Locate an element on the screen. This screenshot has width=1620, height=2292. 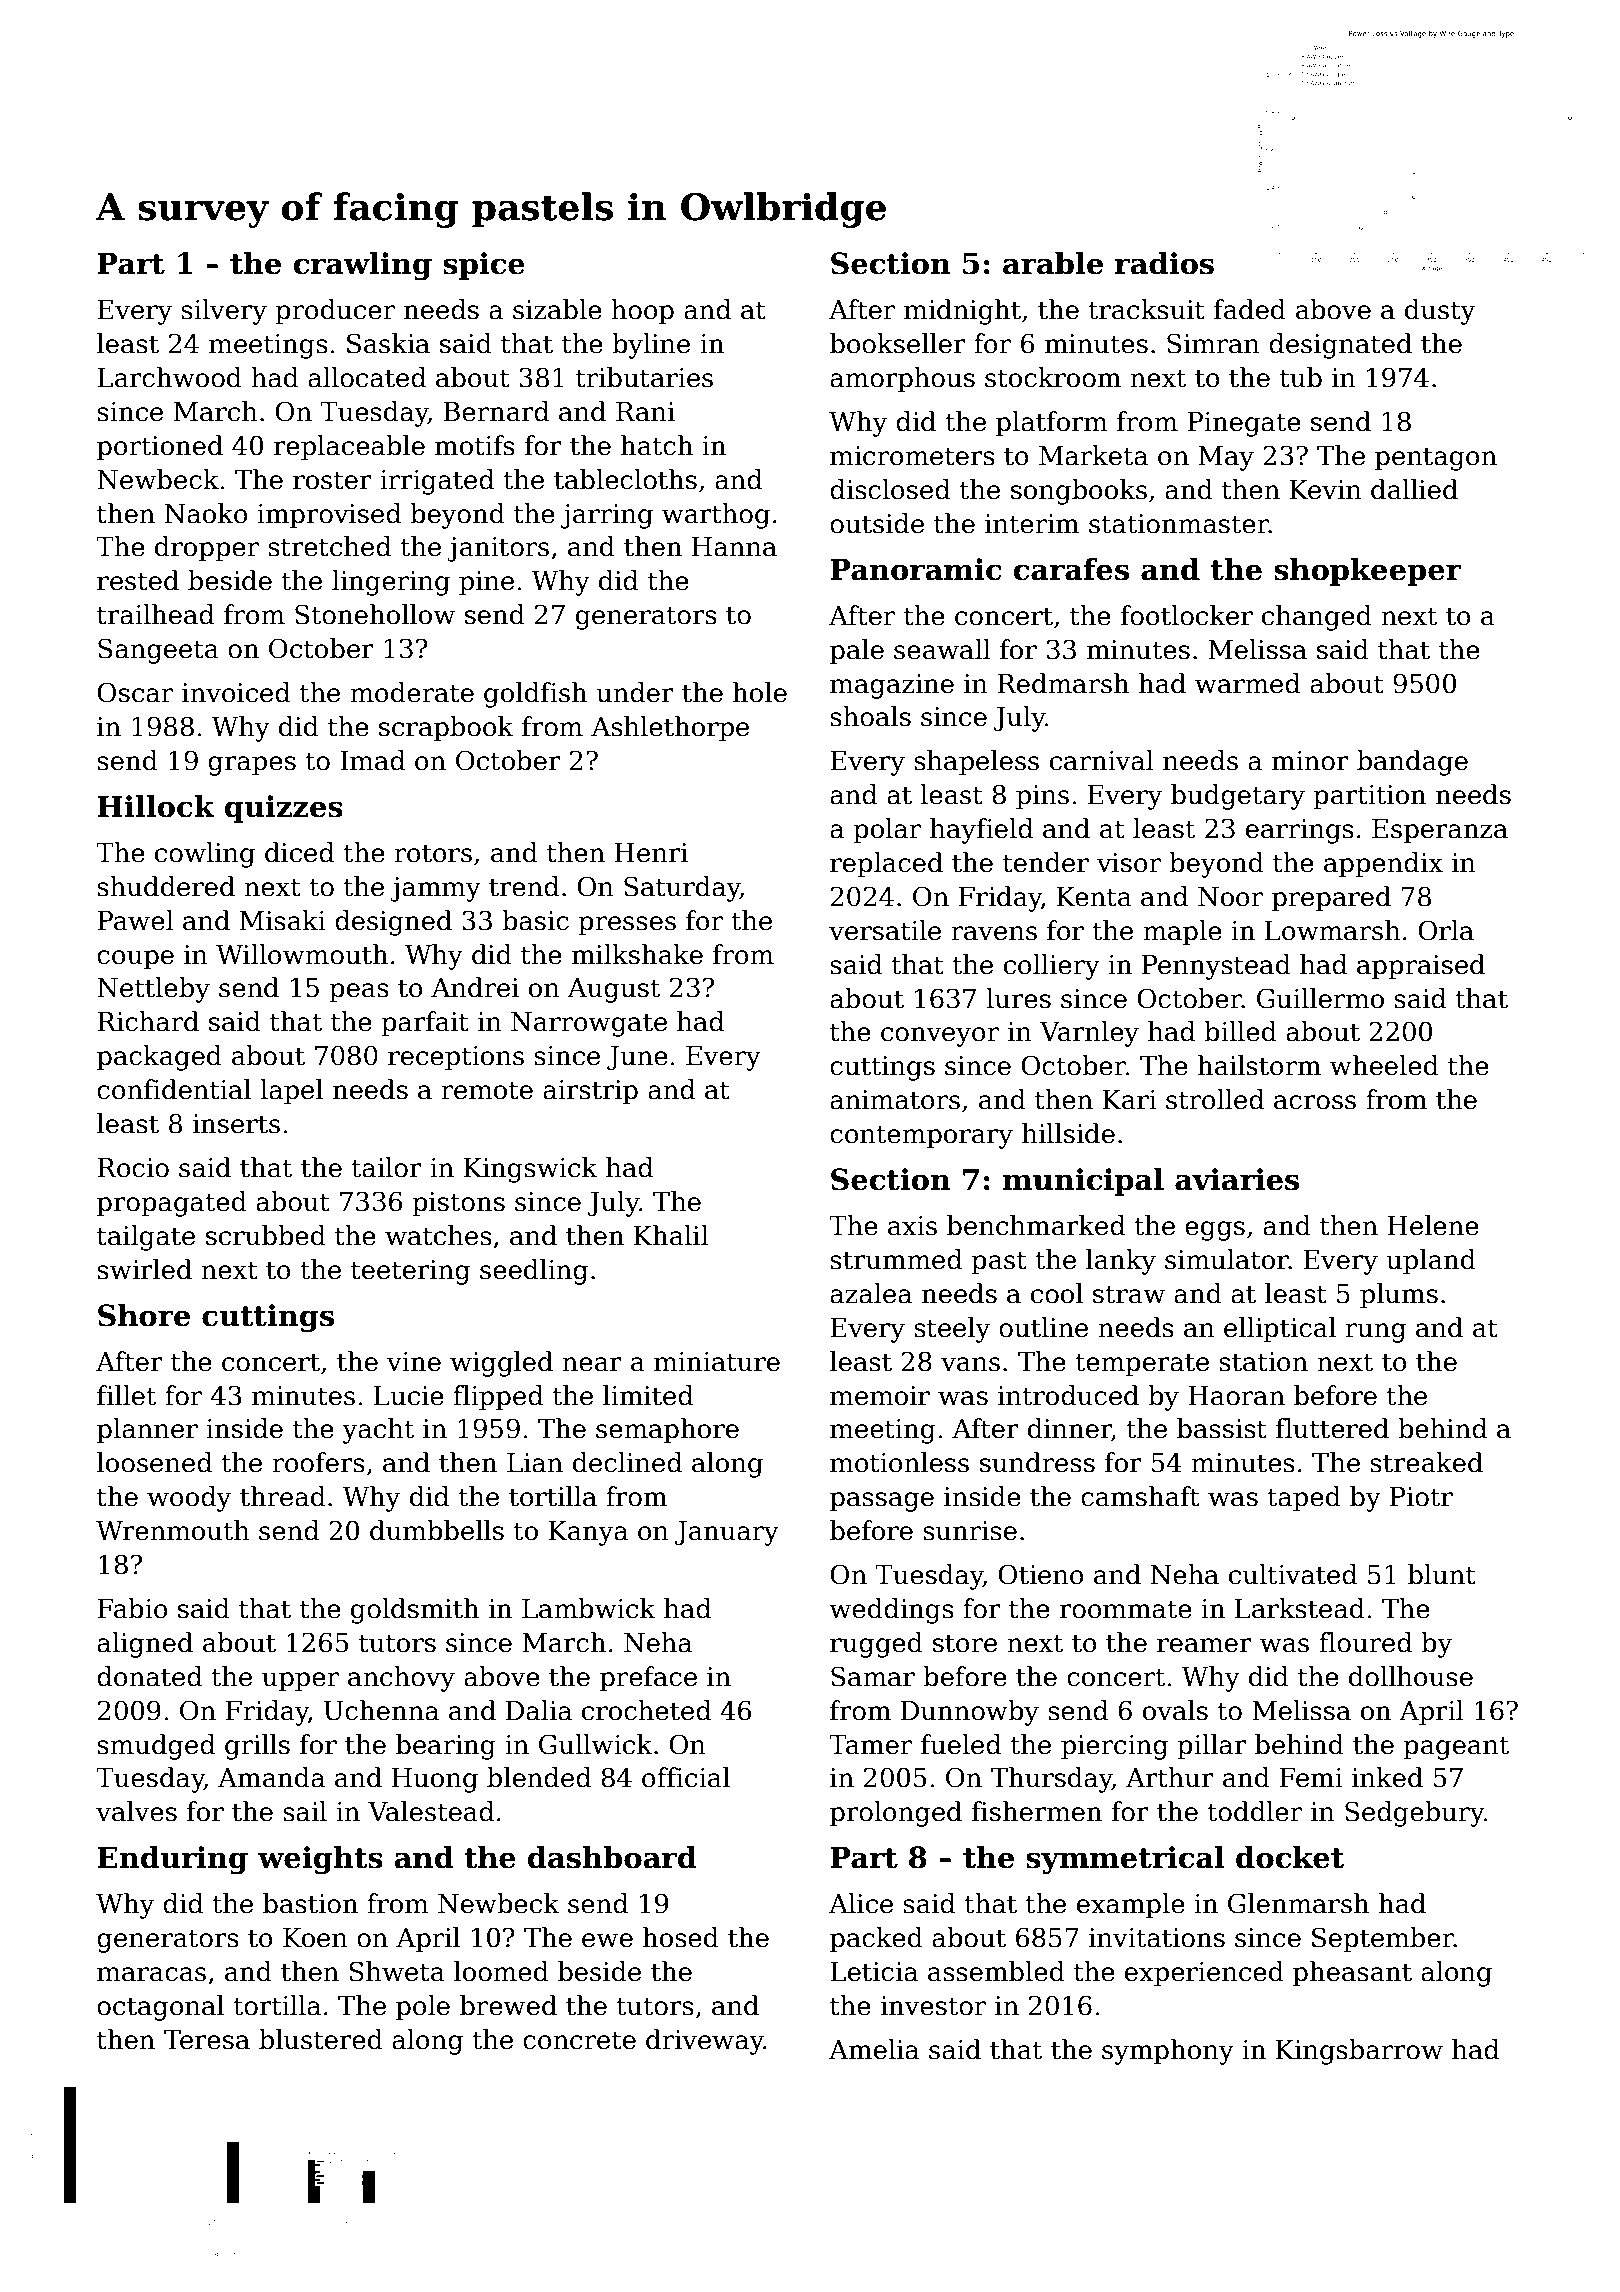
fillet is located at coordinates (126, 1395).
